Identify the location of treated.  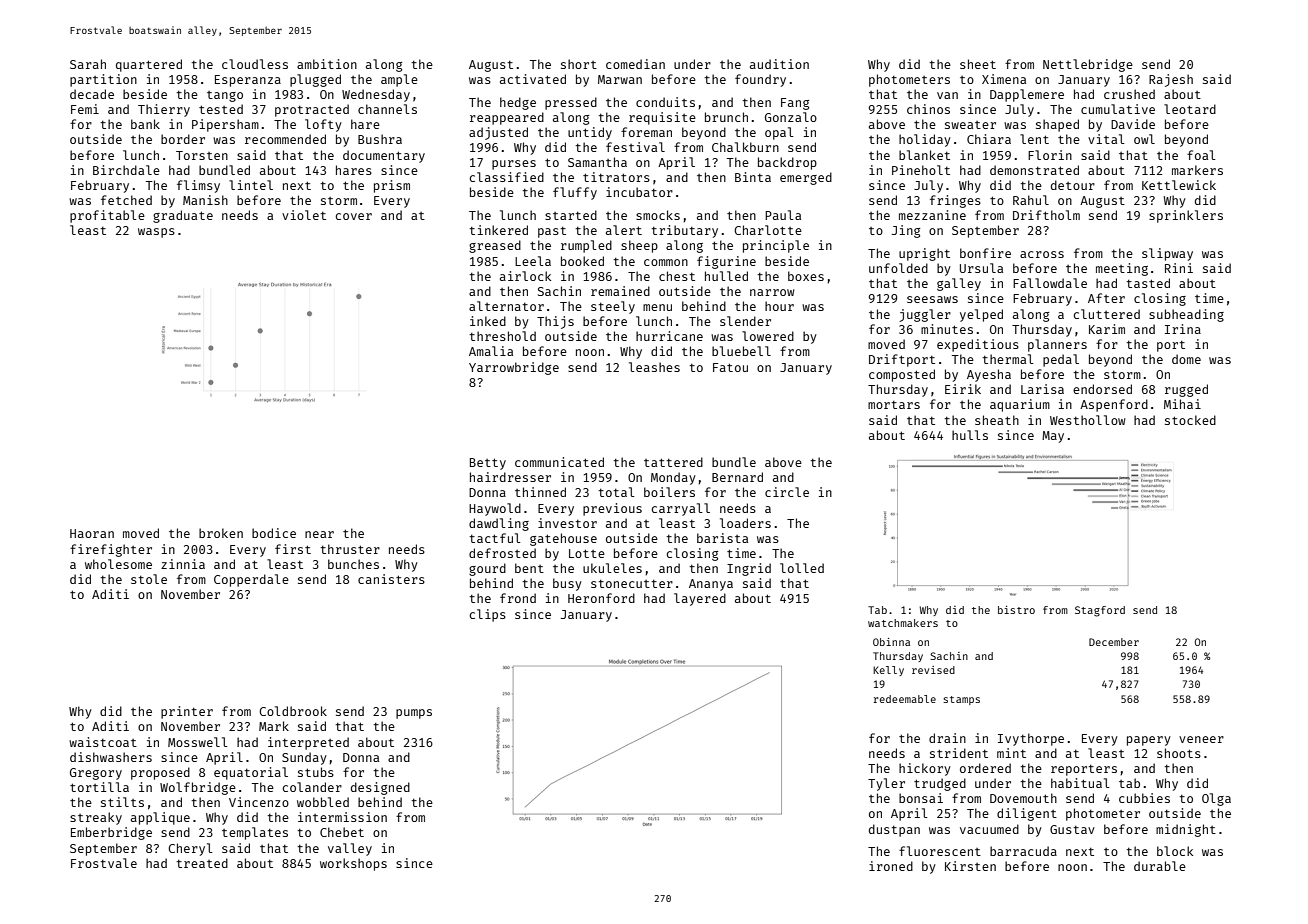
(202, 863).
